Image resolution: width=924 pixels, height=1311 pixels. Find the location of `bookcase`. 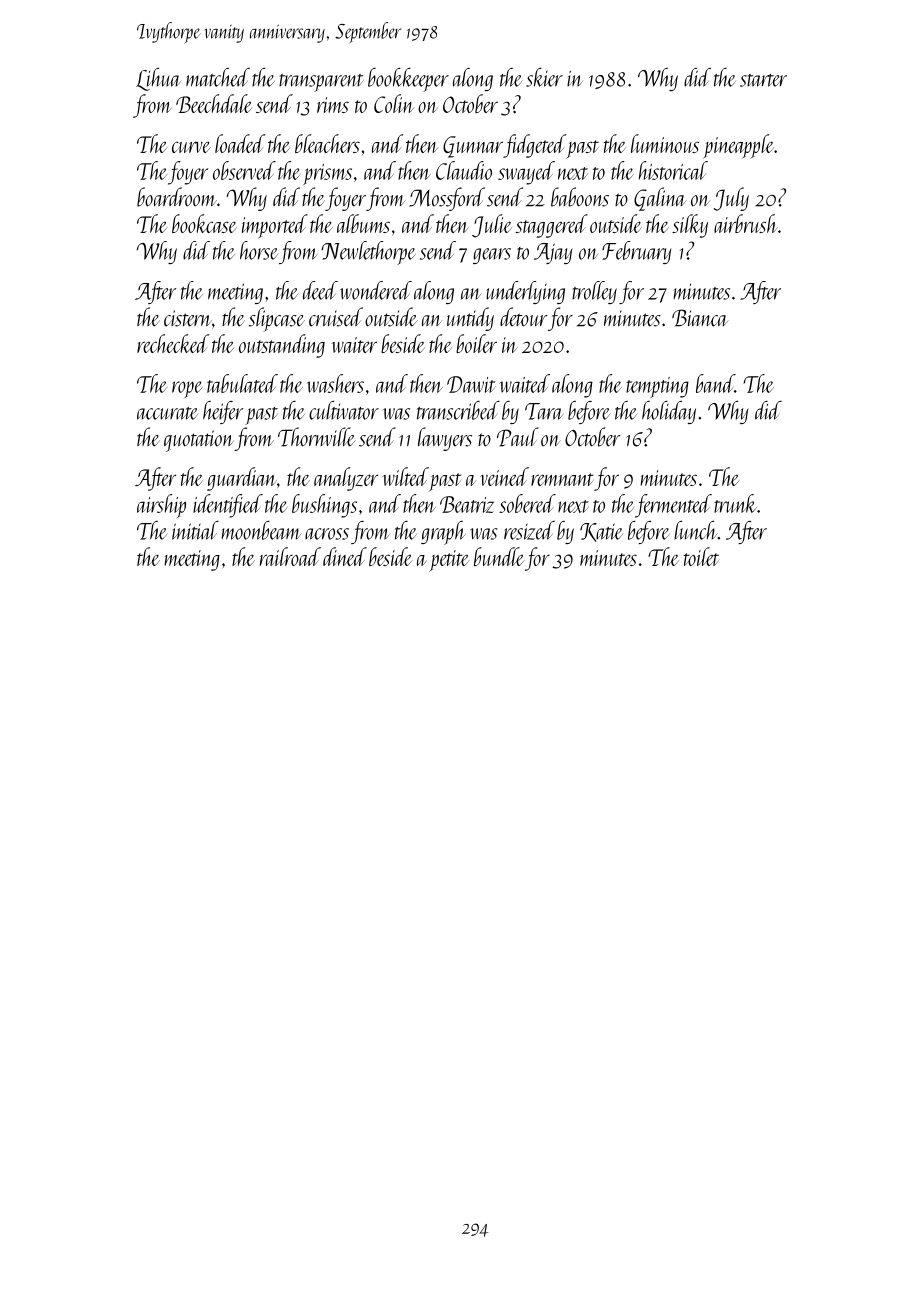

bookcase is located at coordinates (204, 223).
